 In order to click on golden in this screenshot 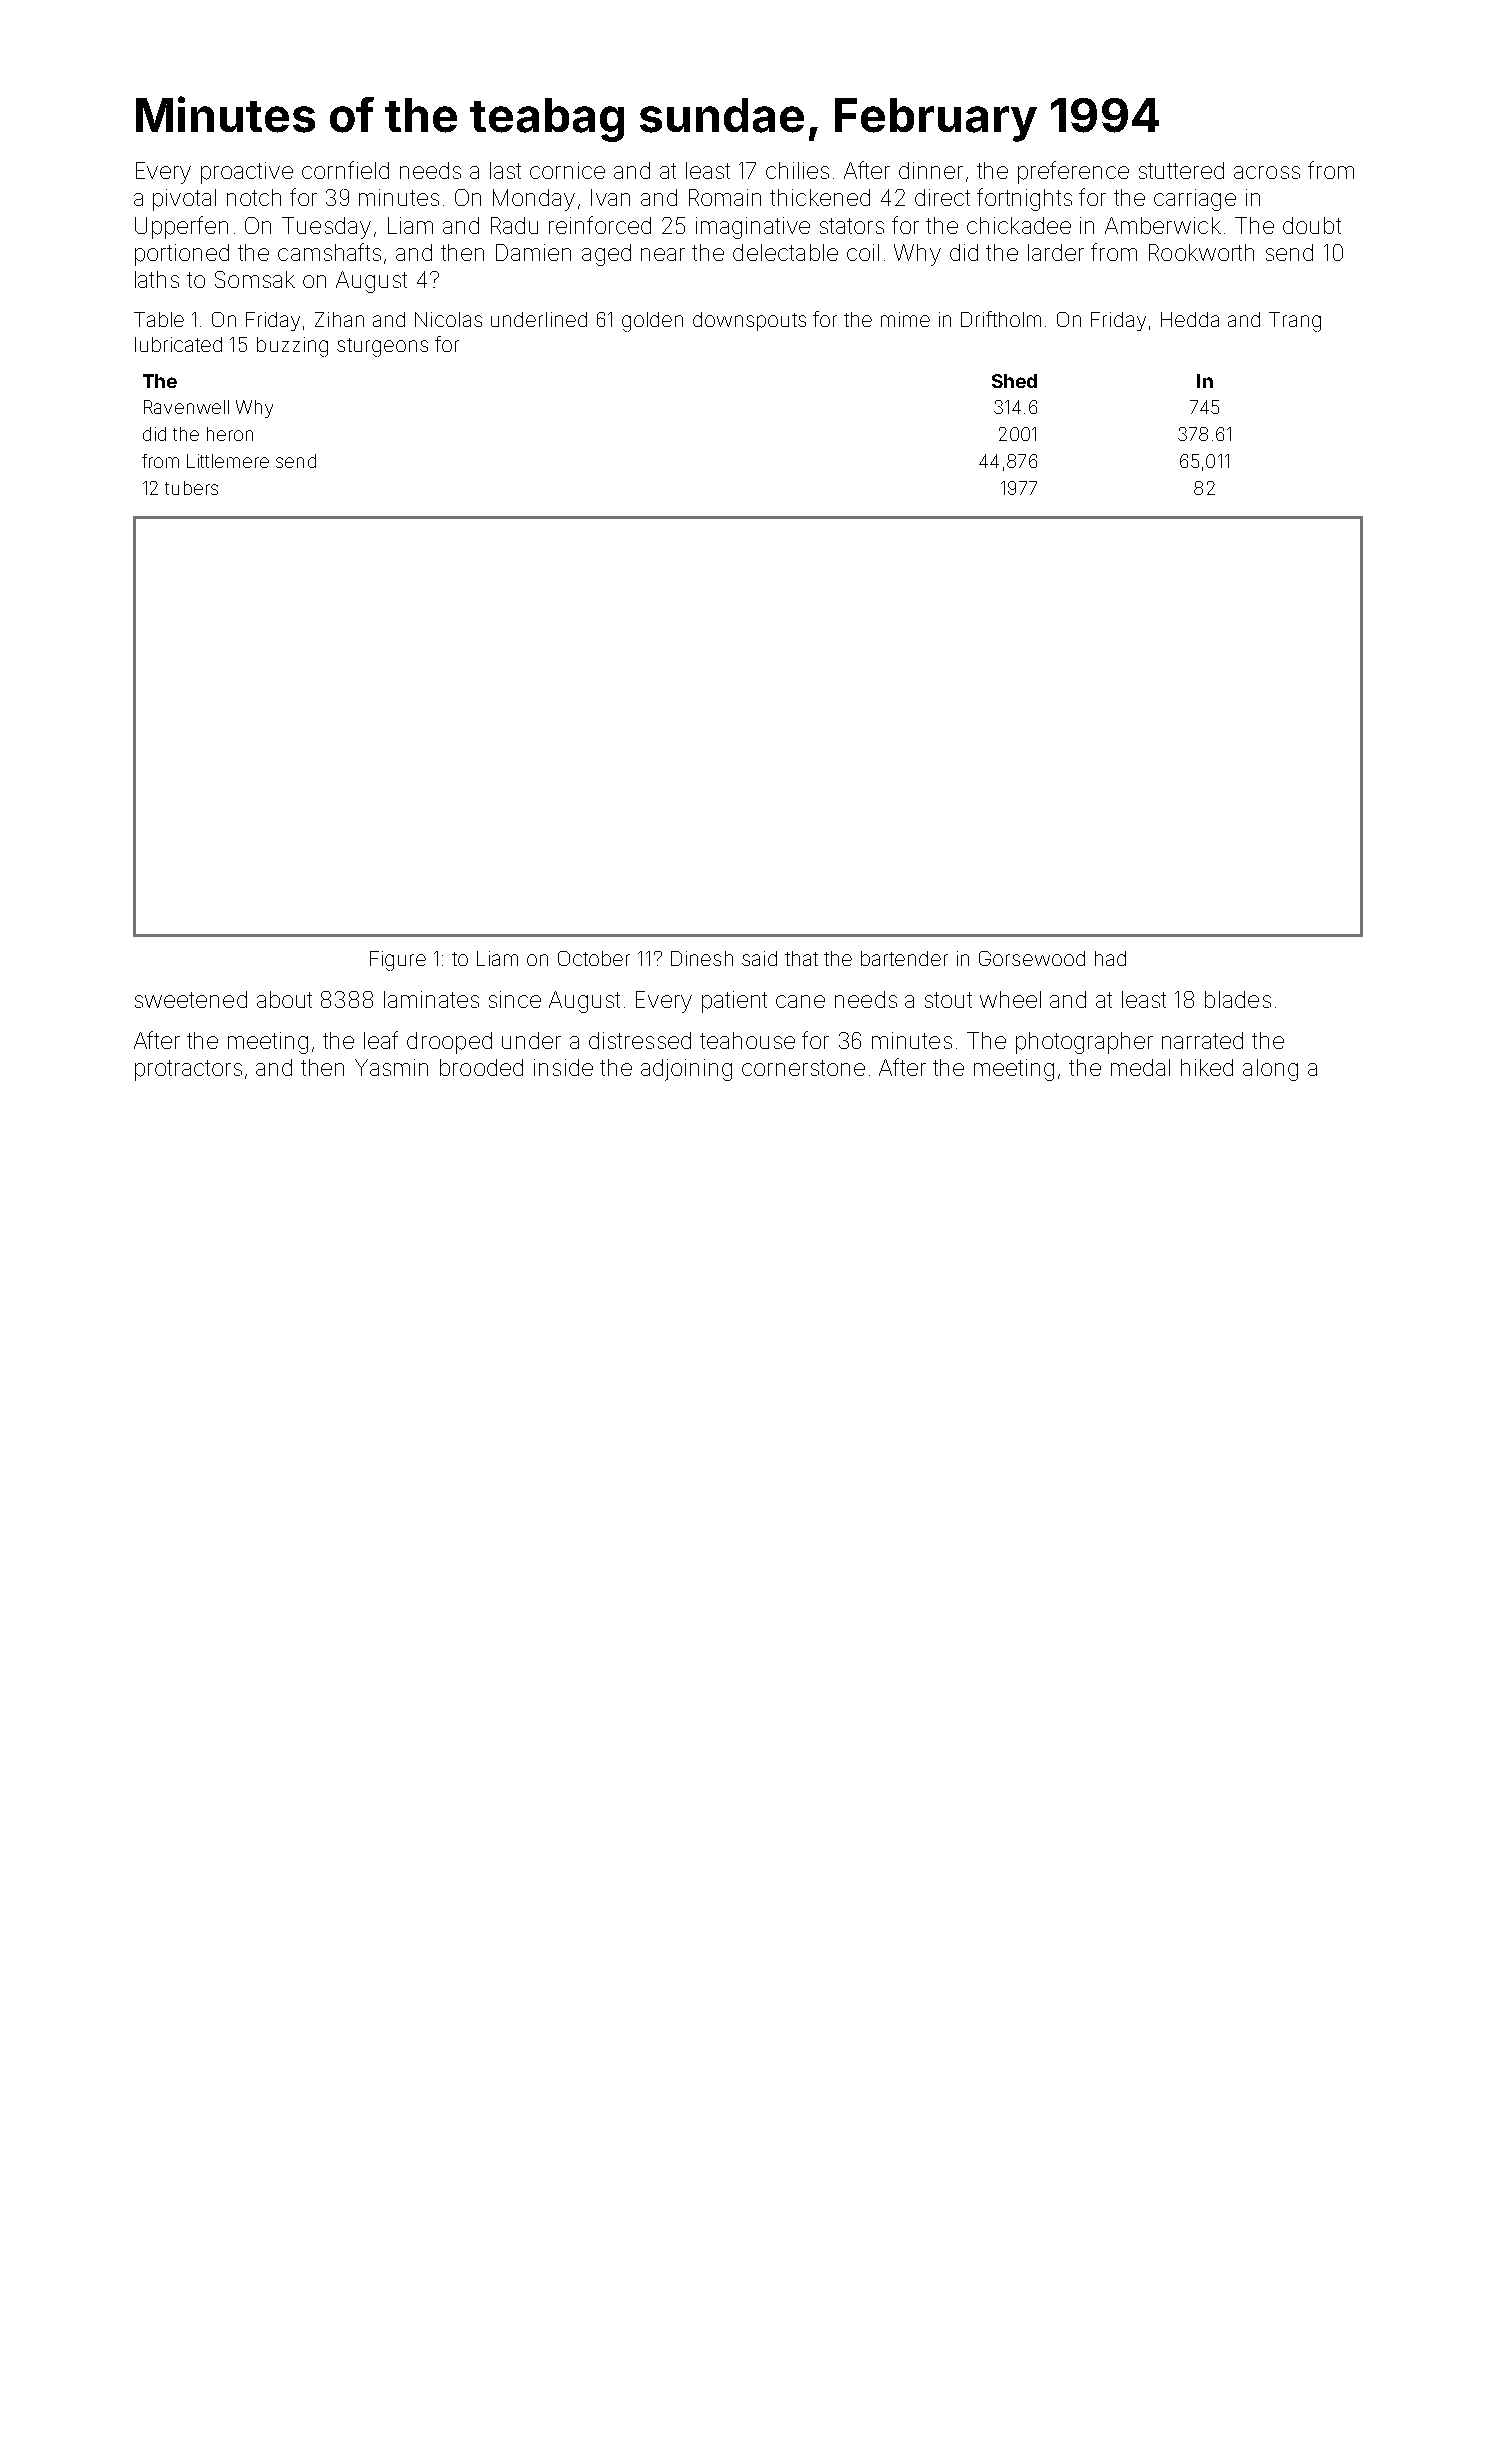, I will do `click(652, 322)`.
